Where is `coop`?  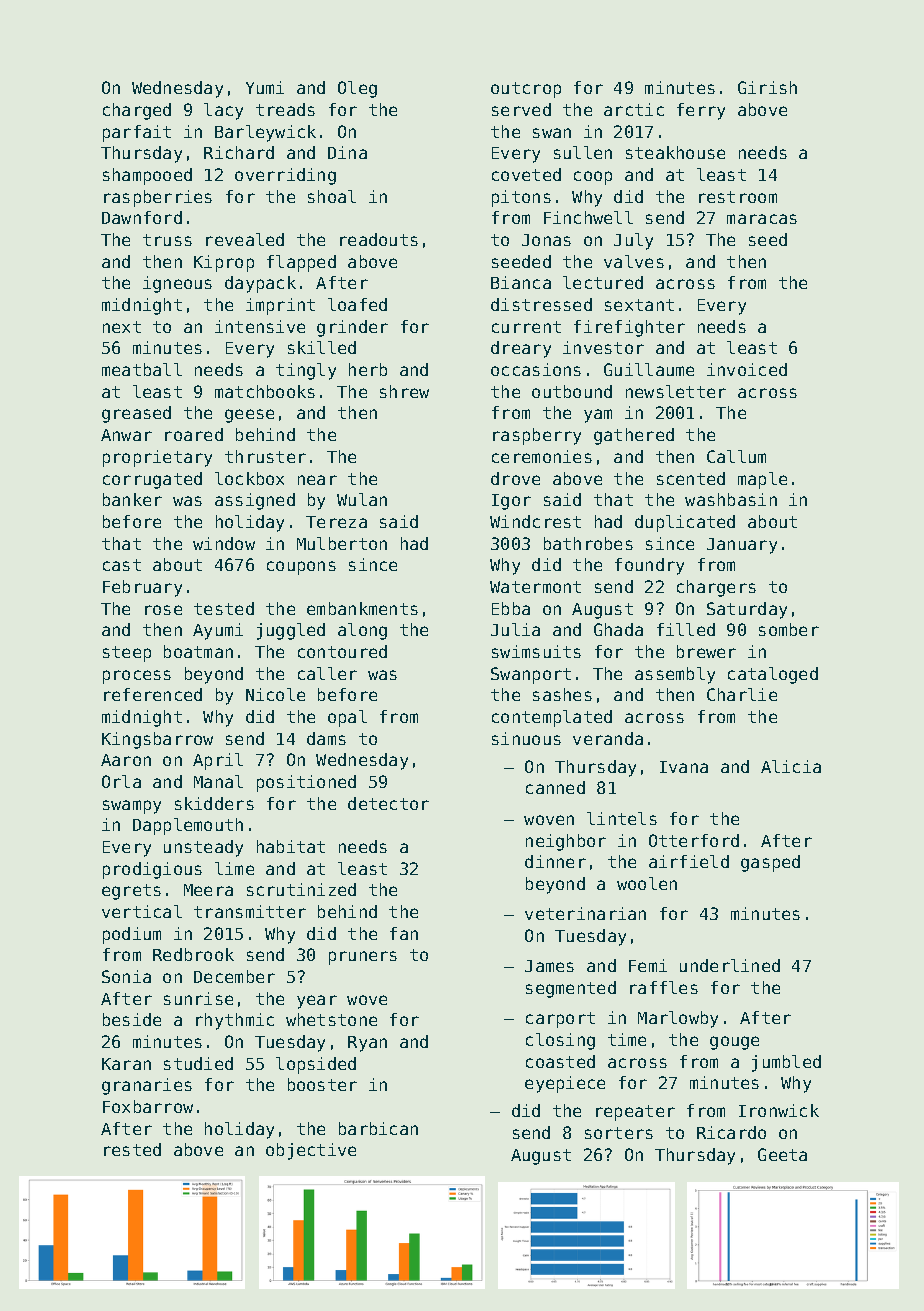 coop is located at coordinates (593, 178).
